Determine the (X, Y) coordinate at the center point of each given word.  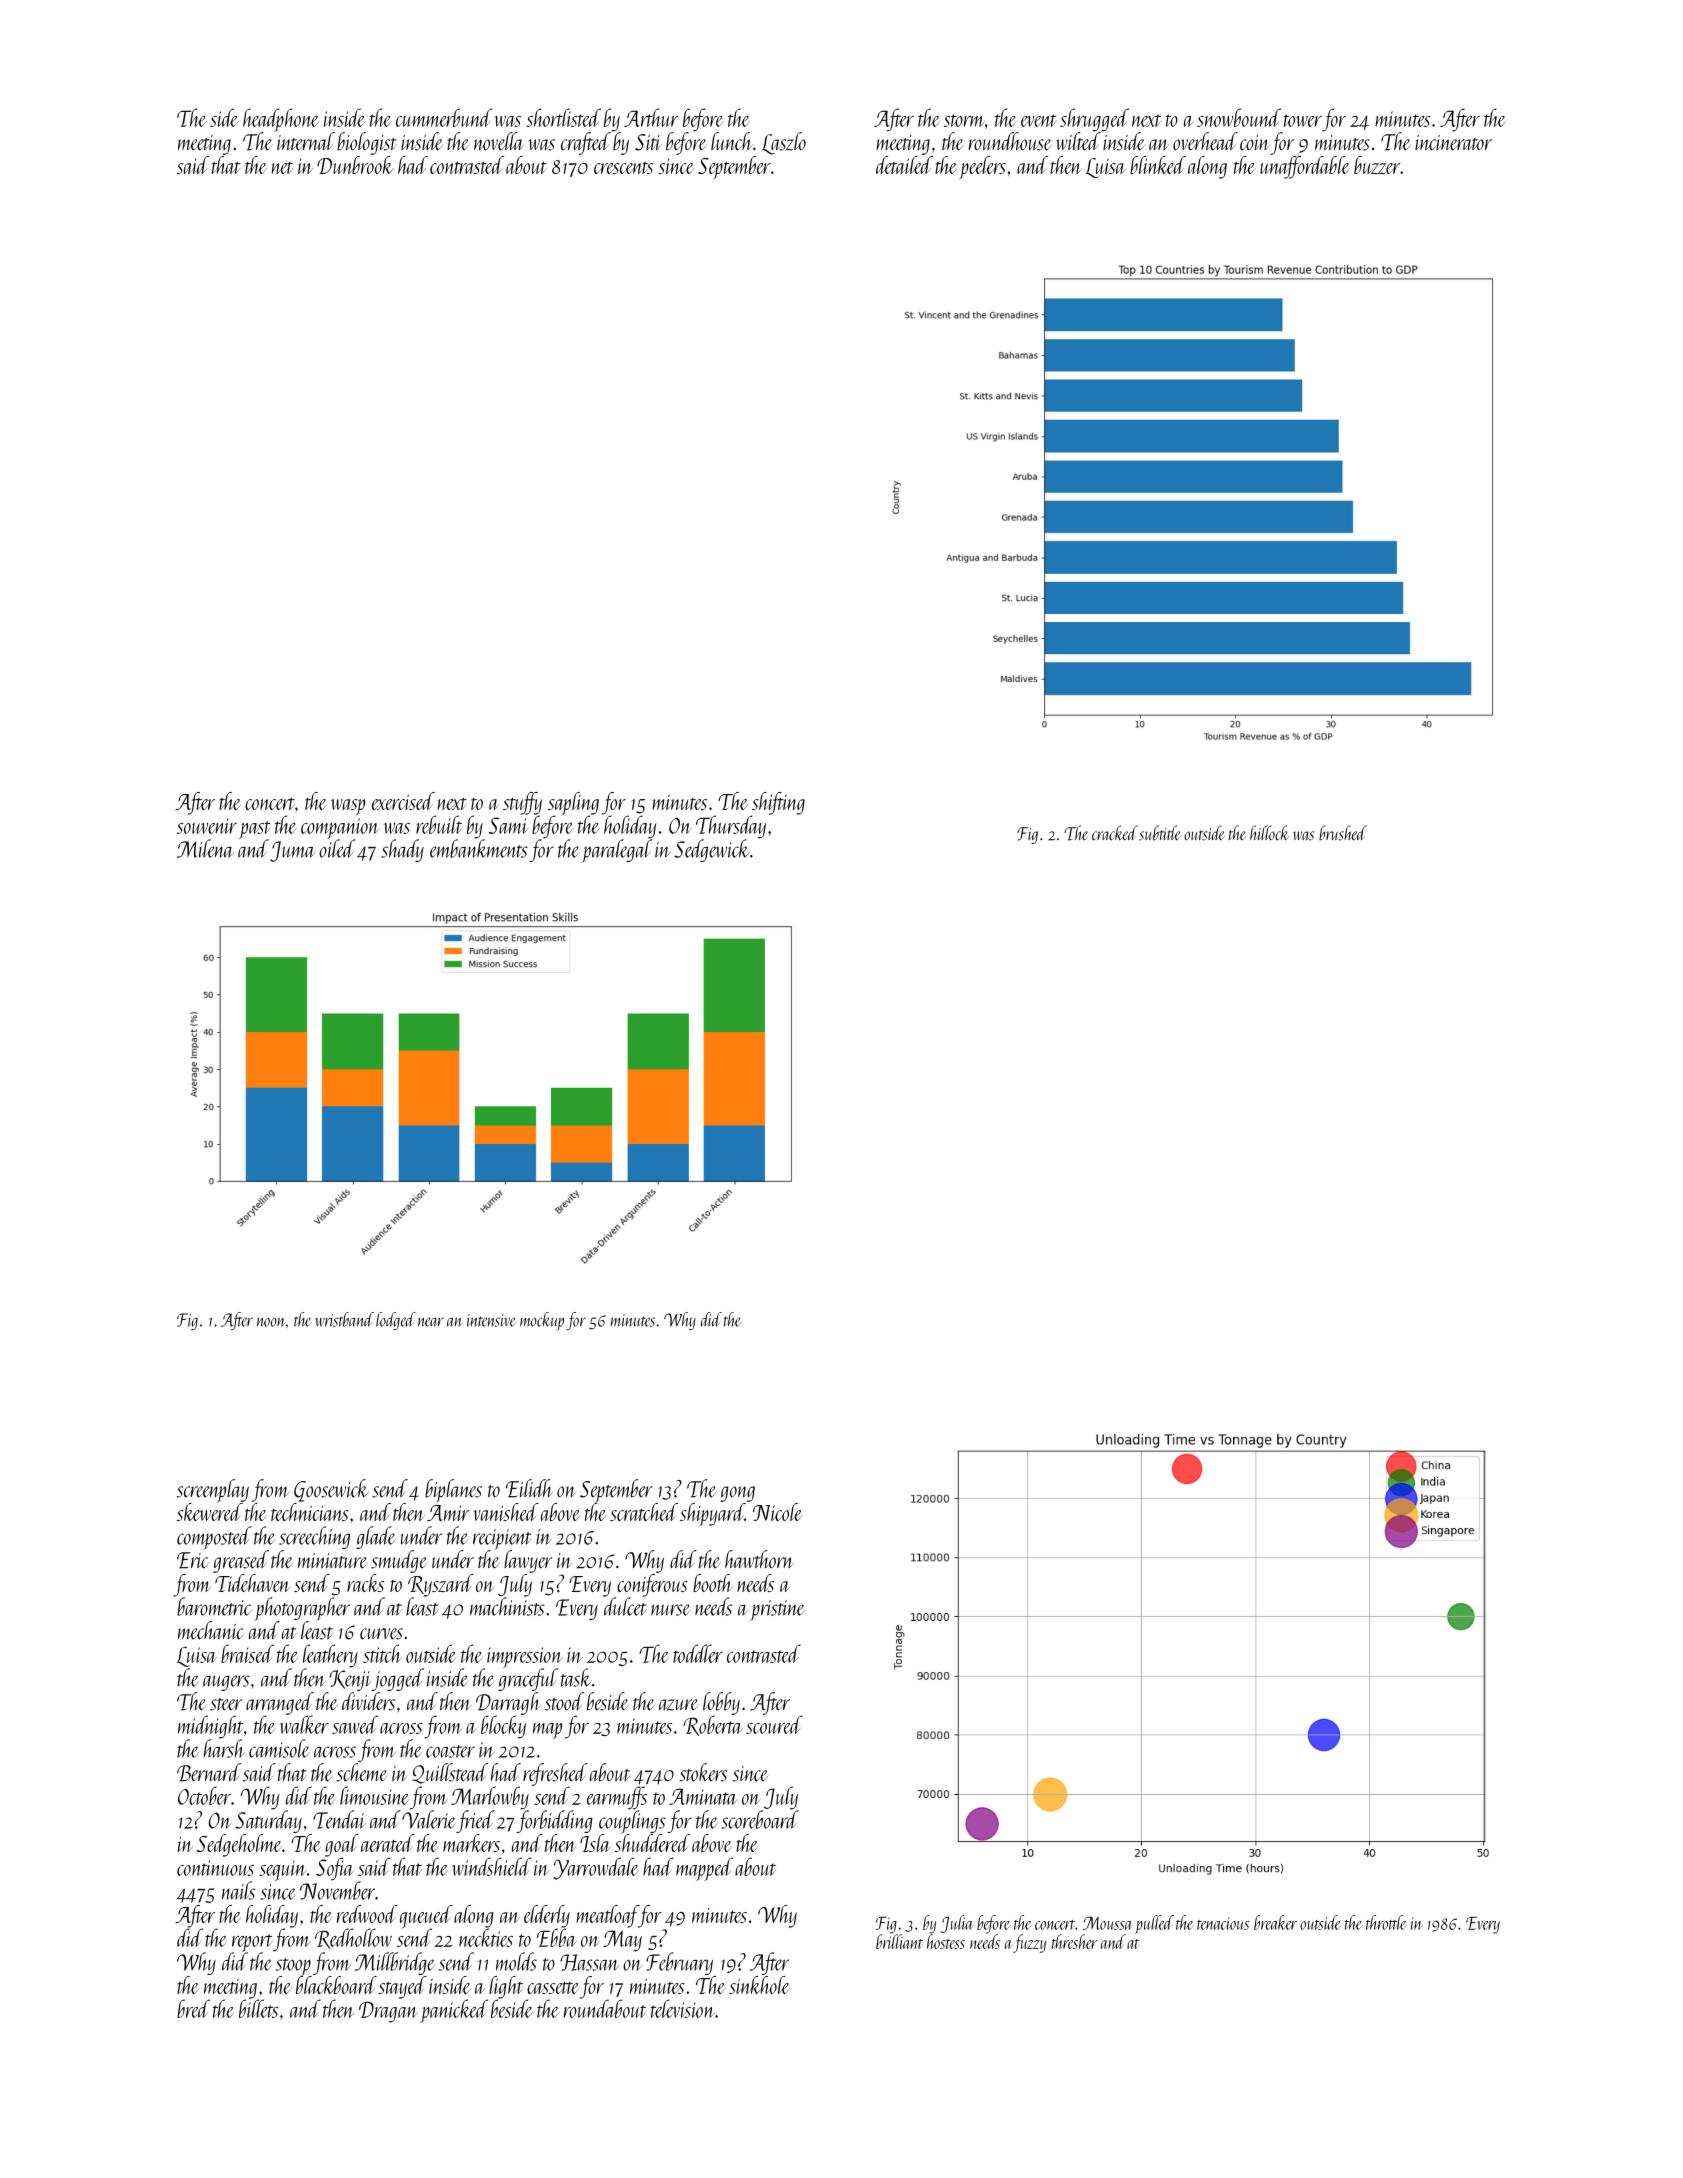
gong (737, 1494)
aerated (388, 1843)
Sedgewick (712, 850)
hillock (1269, 833)
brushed (1343, 833)
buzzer (1377, 165)
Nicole (777, 1512)
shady (403, 850)
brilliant (899, 1941)
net (282, 168)
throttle (1386, 1922)
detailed (904, 165)
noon (271, 1322)
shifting (778, 803)
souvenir (207, 826)
